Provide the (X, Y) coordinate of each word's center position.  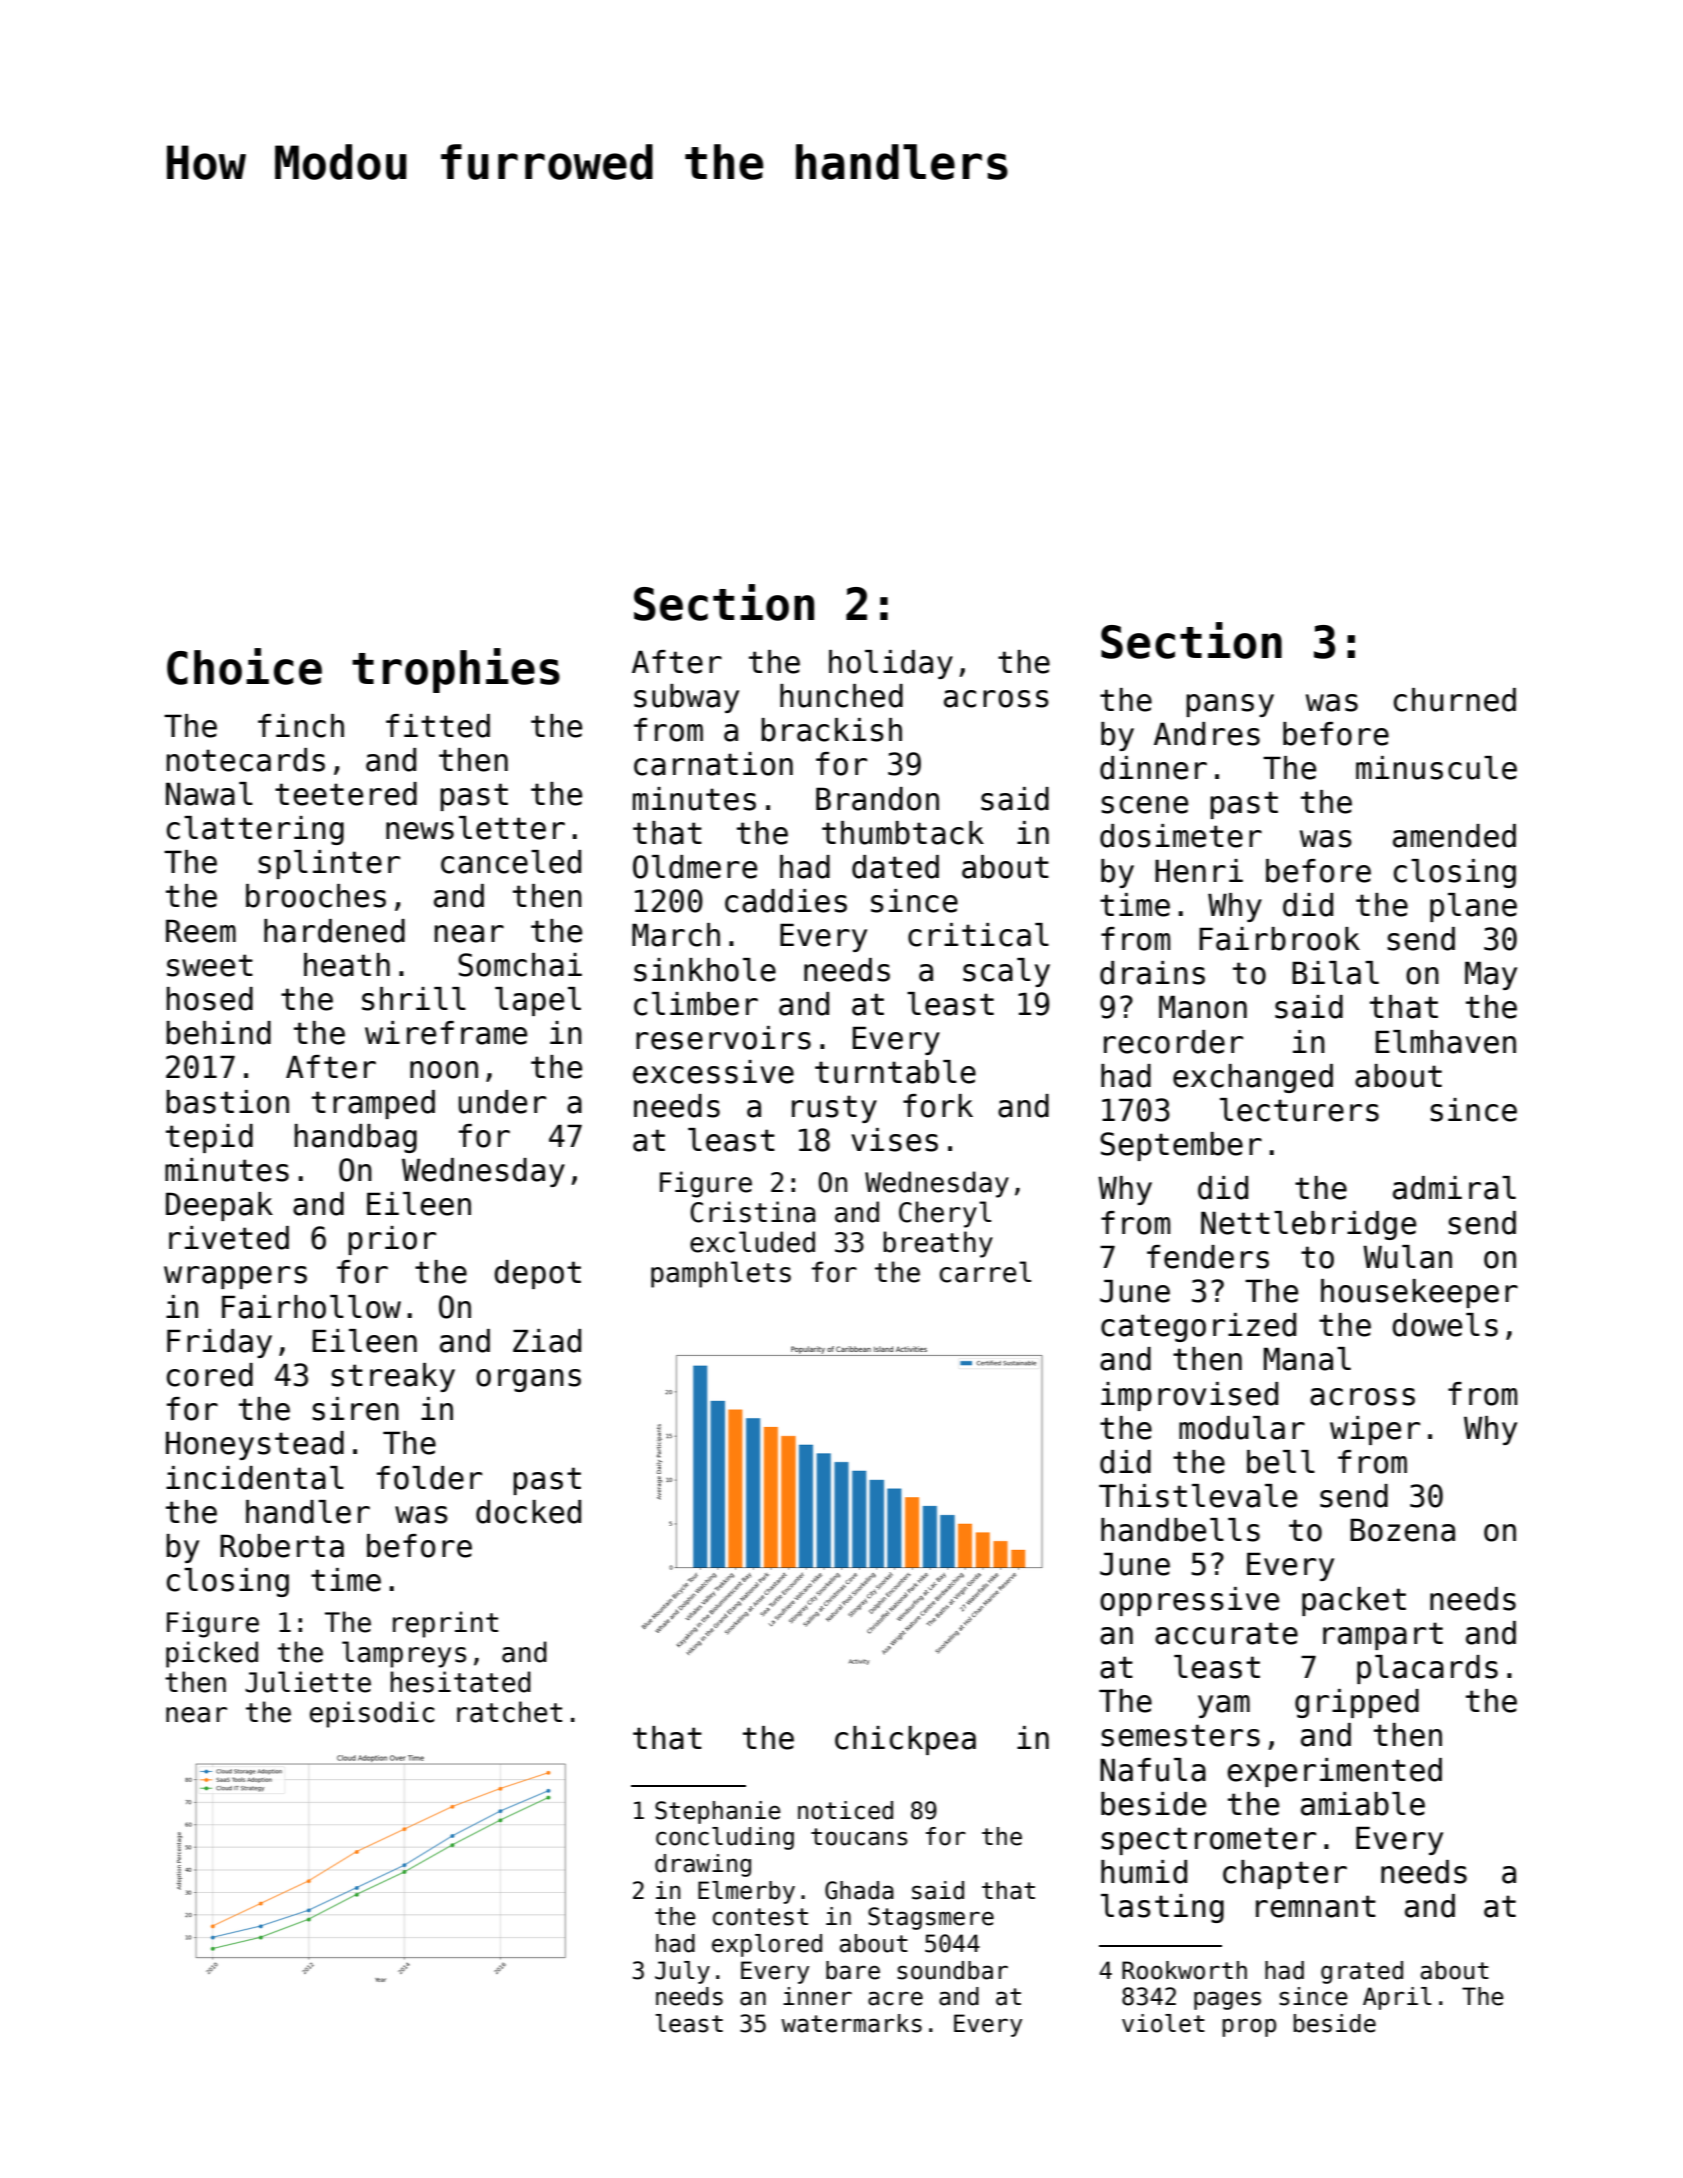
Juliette (308, 1682)
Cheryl (945, 1214)
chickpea (905, 1740)
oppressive (1189, 1601)
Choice (244, 666)
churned (1455, 700)
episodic (372, 1714)
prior (392, 1240)
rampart (1383, 1636)
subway (686, 698)
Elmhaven (1446, 1042)
